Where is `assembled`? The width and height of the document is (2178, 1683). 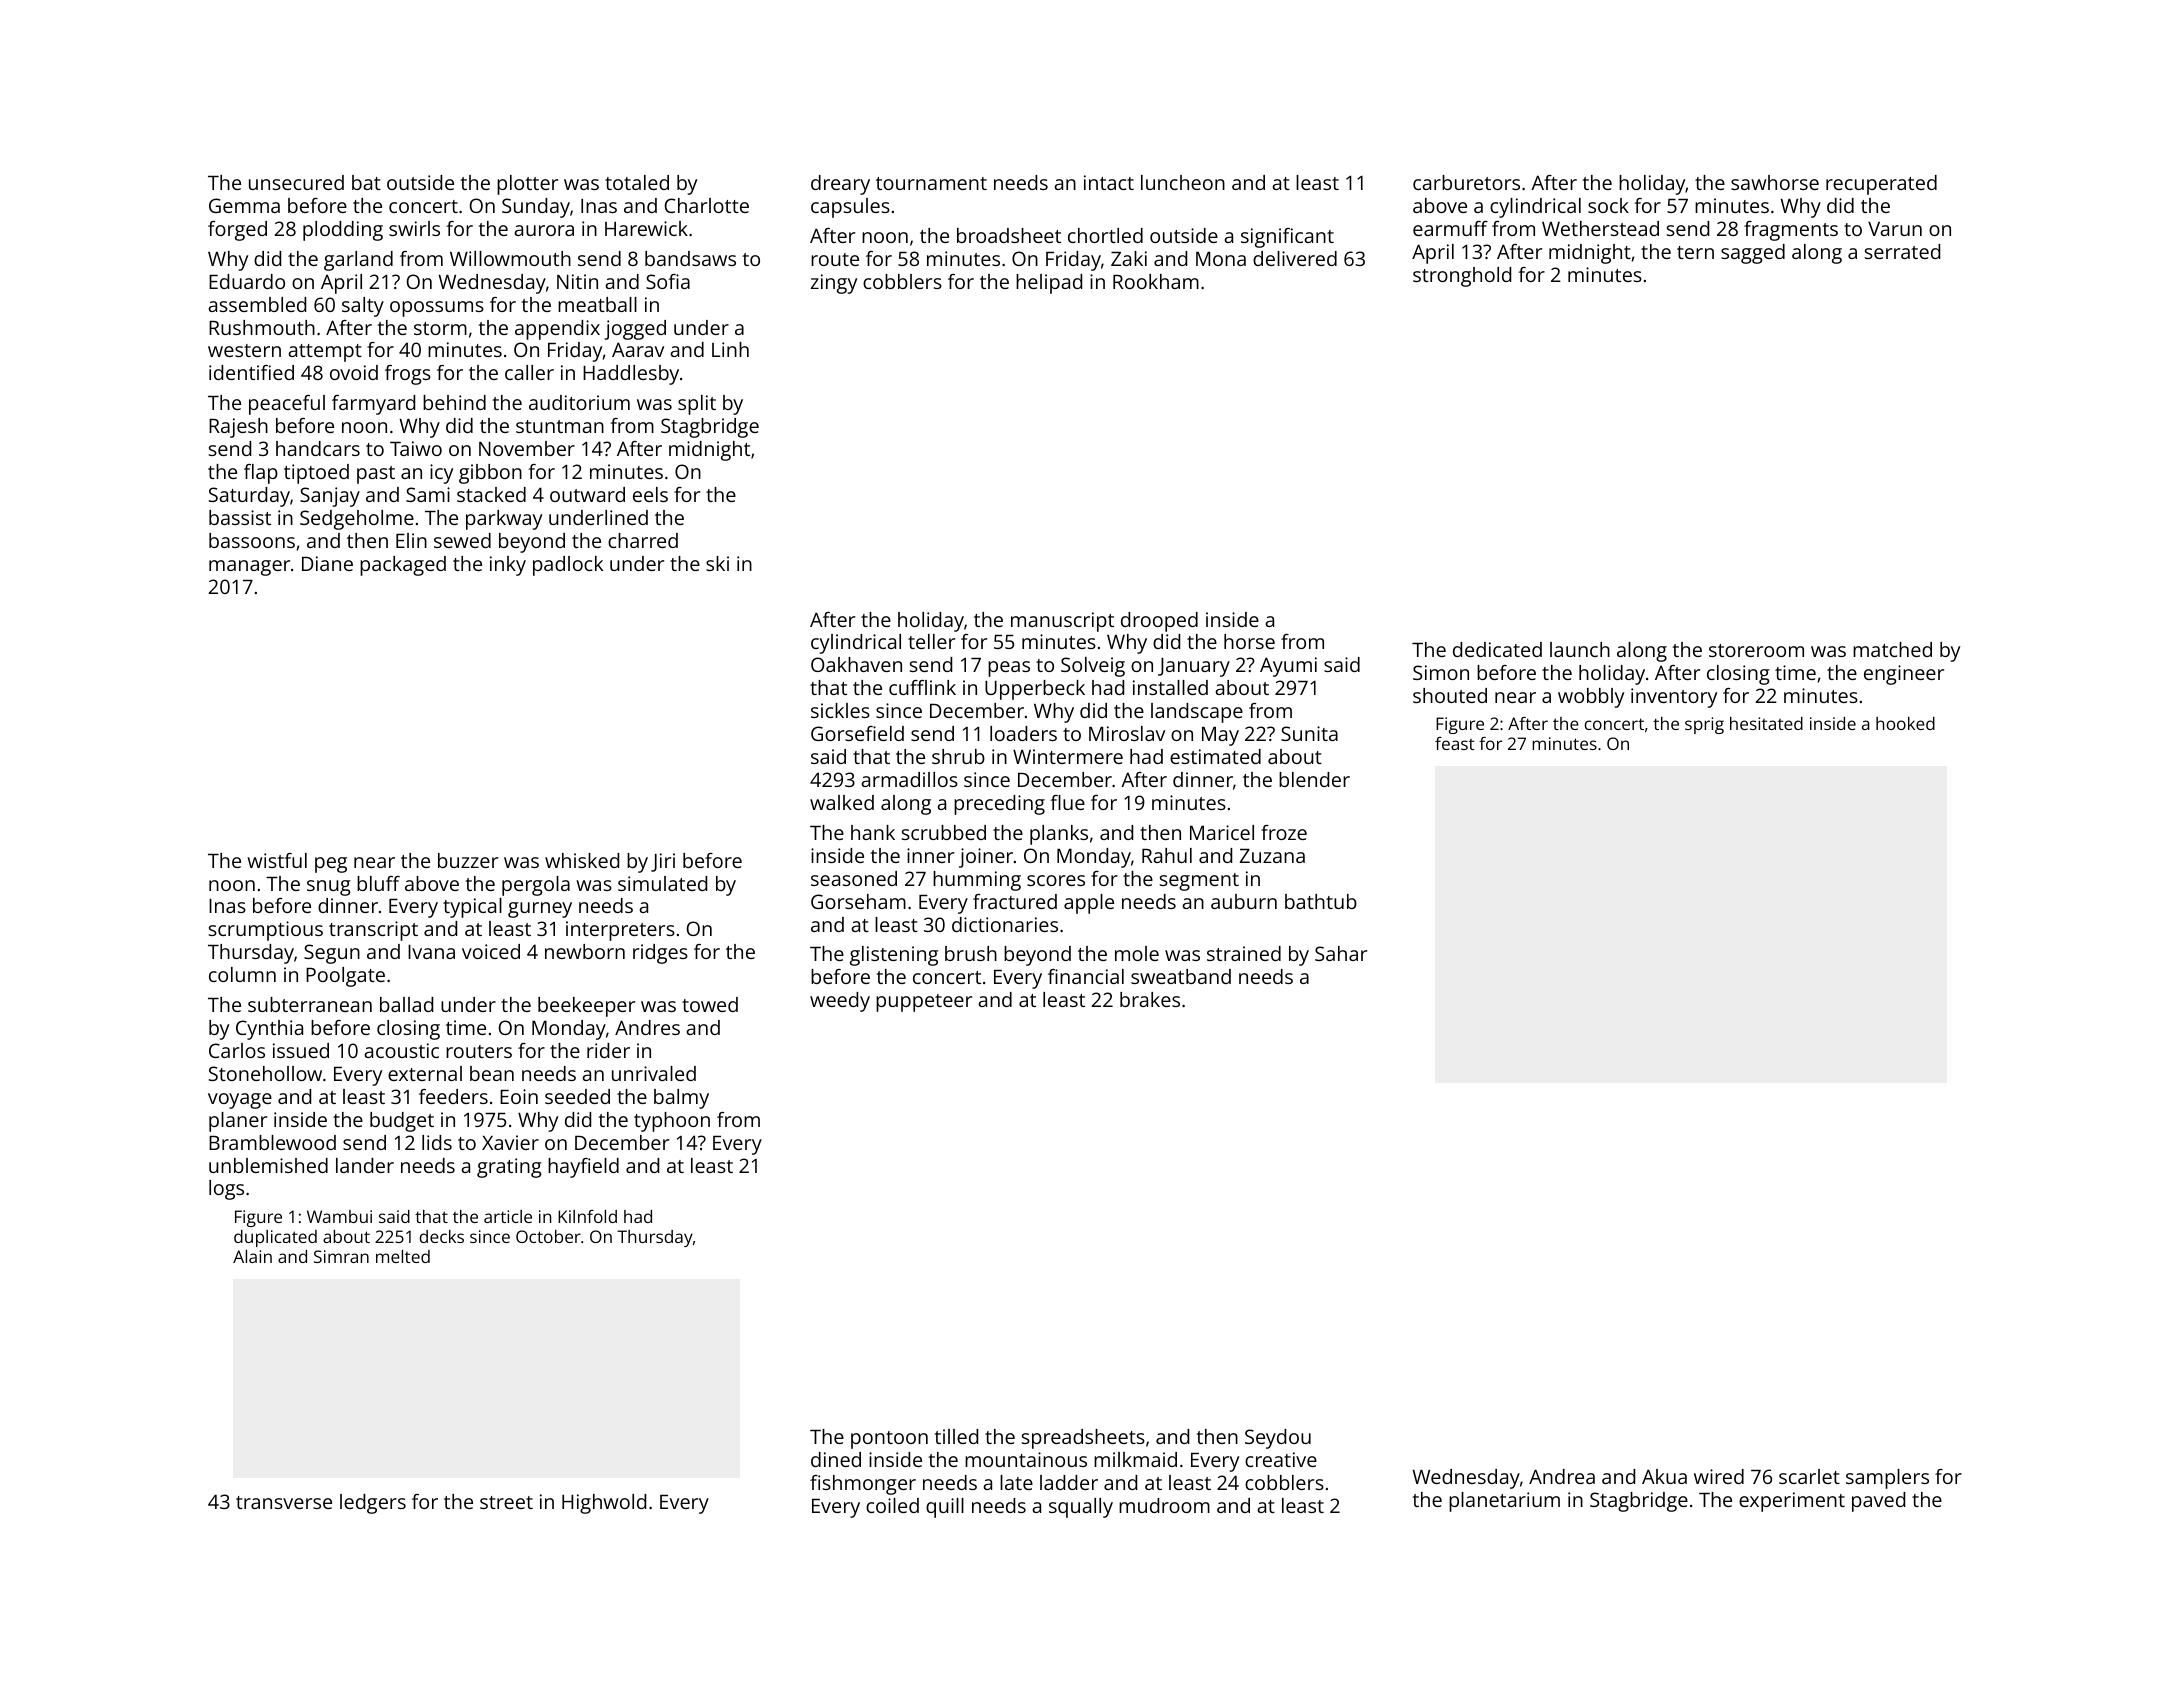
assembled is located at coordinates (257, 304).
